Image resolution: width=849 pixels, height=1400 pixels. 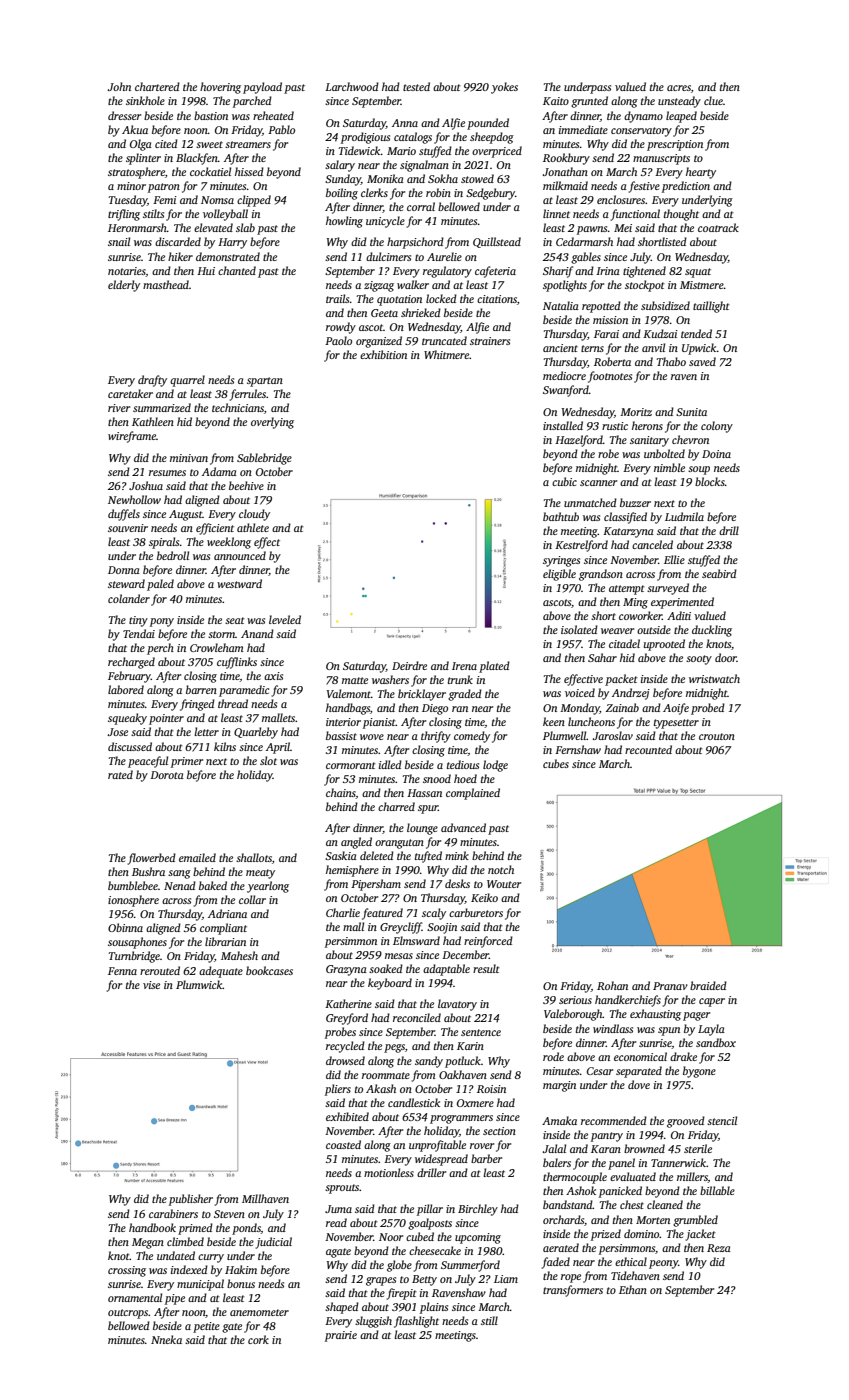 What do you see at coordinates (127, 1271) in the screenshot?
I see `crossing` at bounding box center [127, 1271].
